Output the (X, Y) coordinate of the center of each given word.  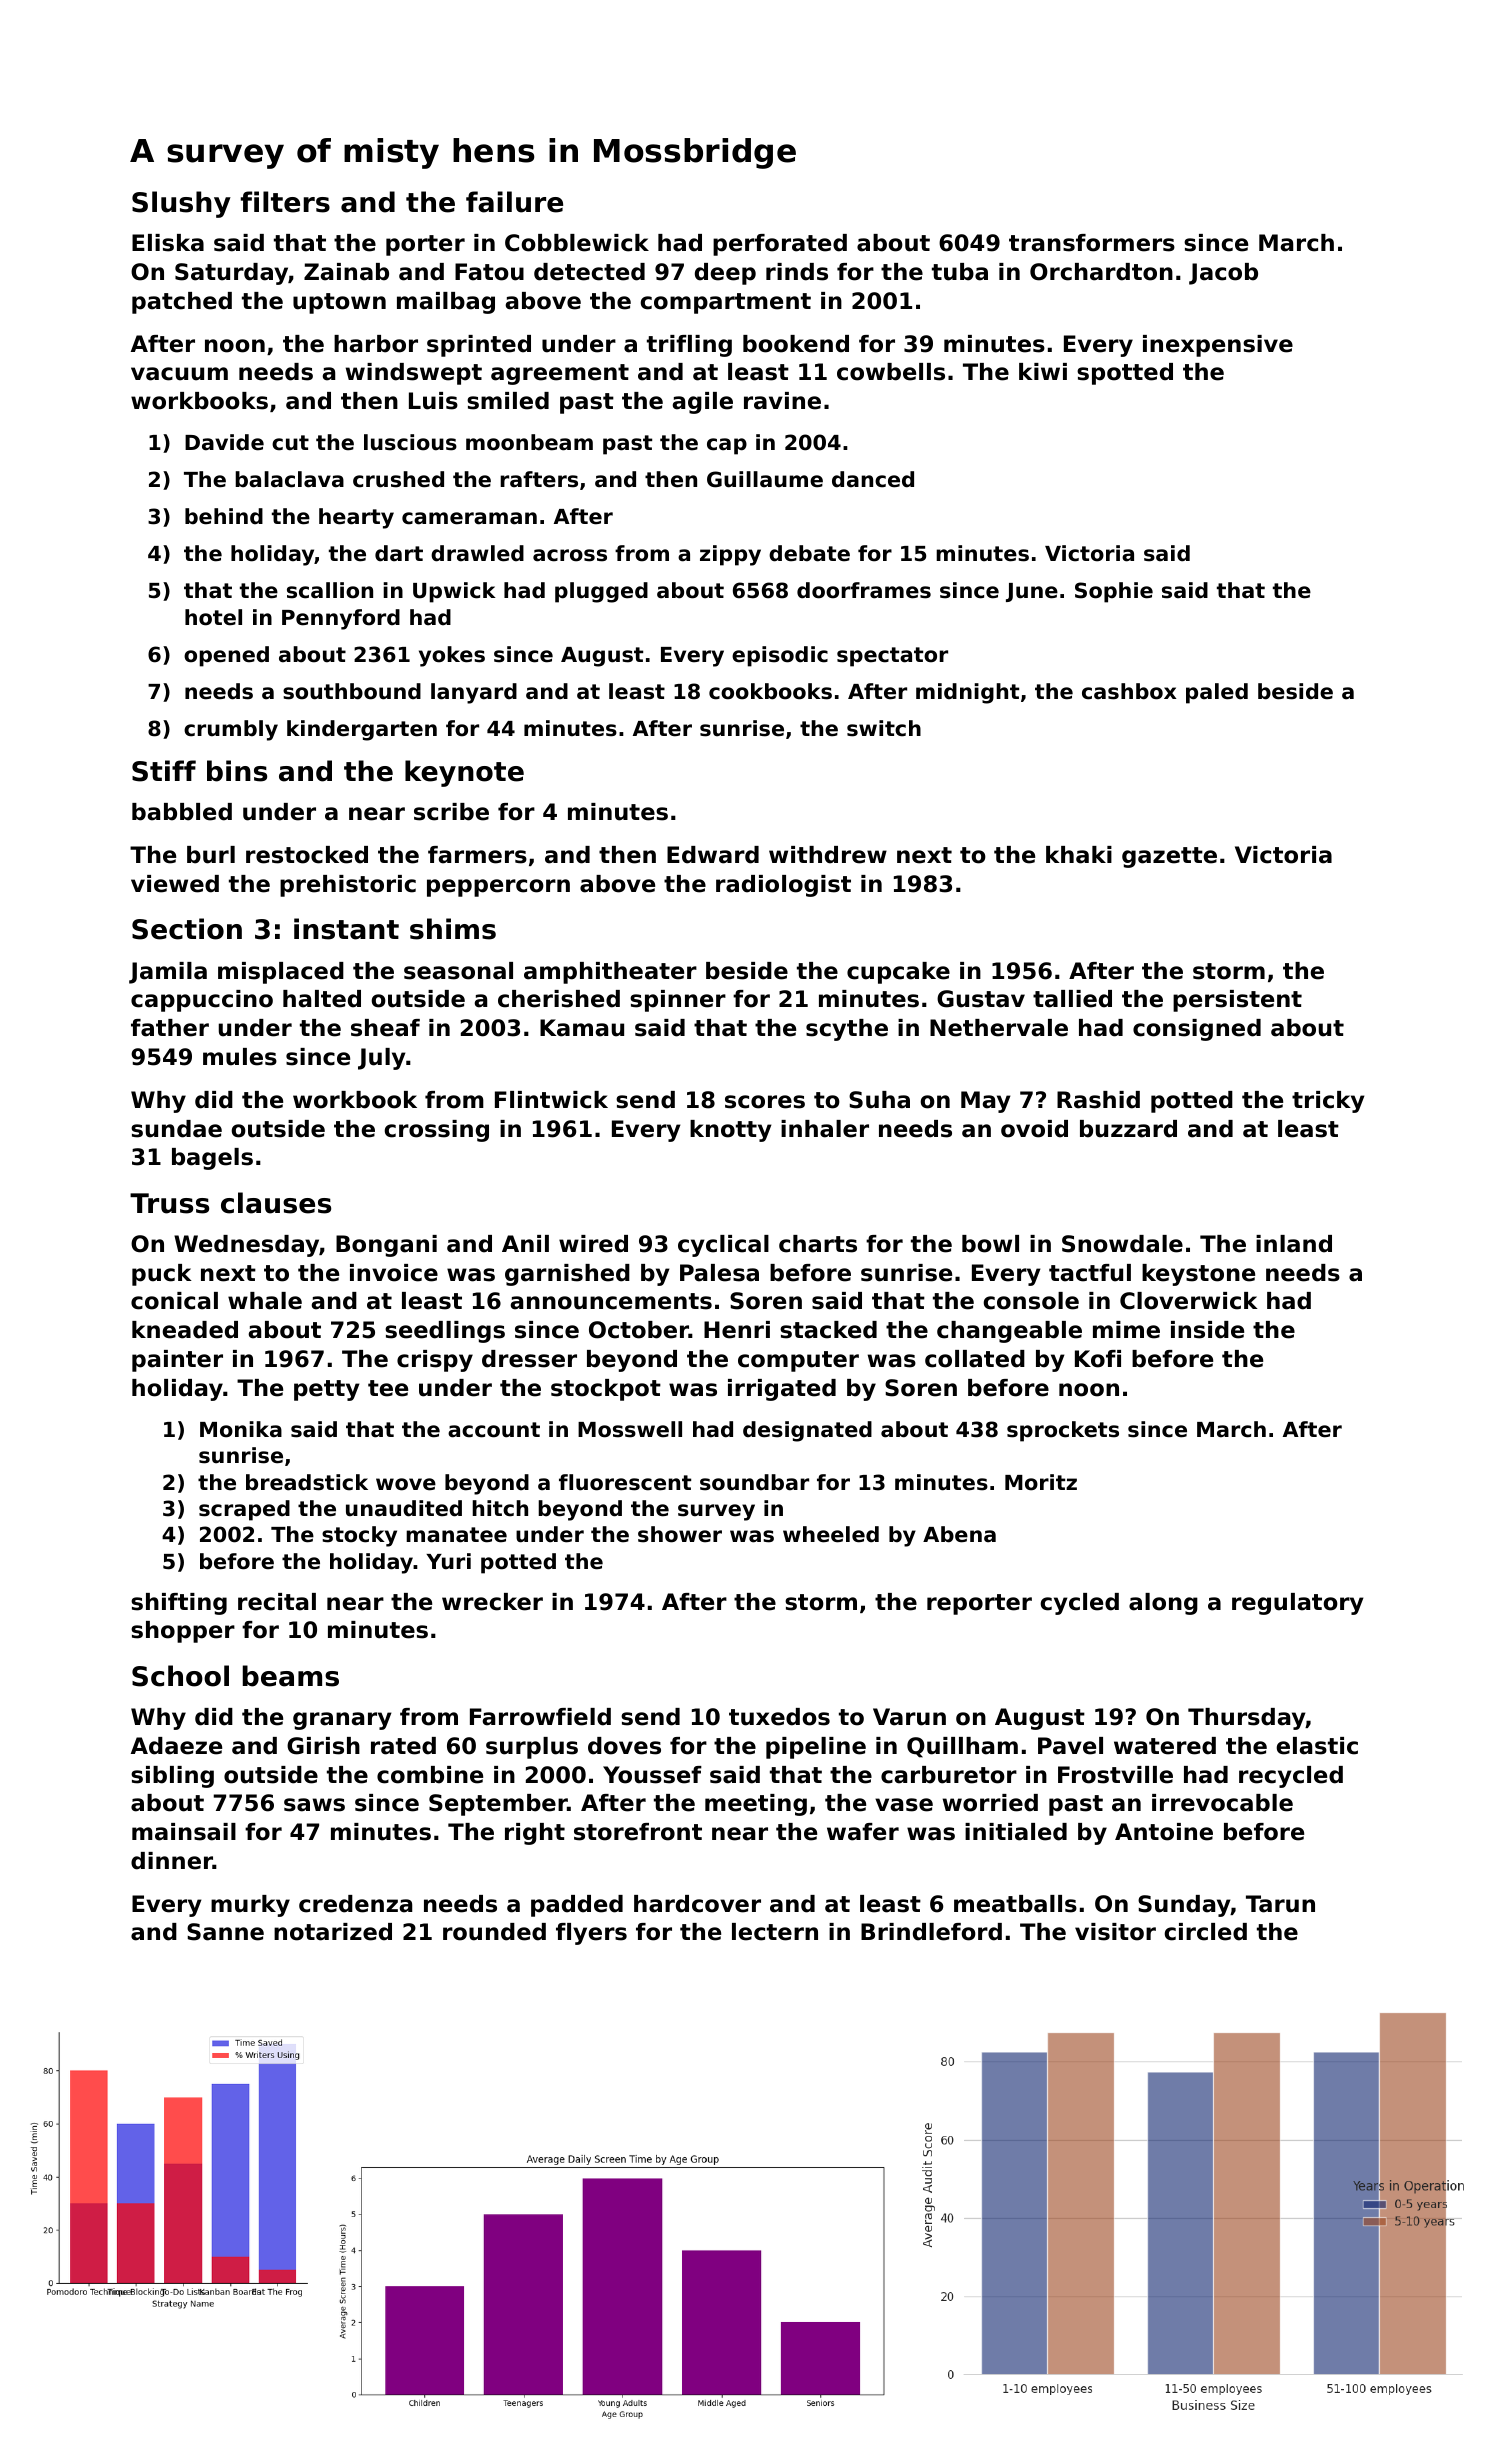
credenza (355, 1904)
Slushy (181, 204)
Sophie (1114, 592)
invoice (394, 1273)
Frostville (1115, 1775)
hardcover (697, 1904)
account (494, 1430)
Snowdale (1122, 1244)
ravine (782, 401)
